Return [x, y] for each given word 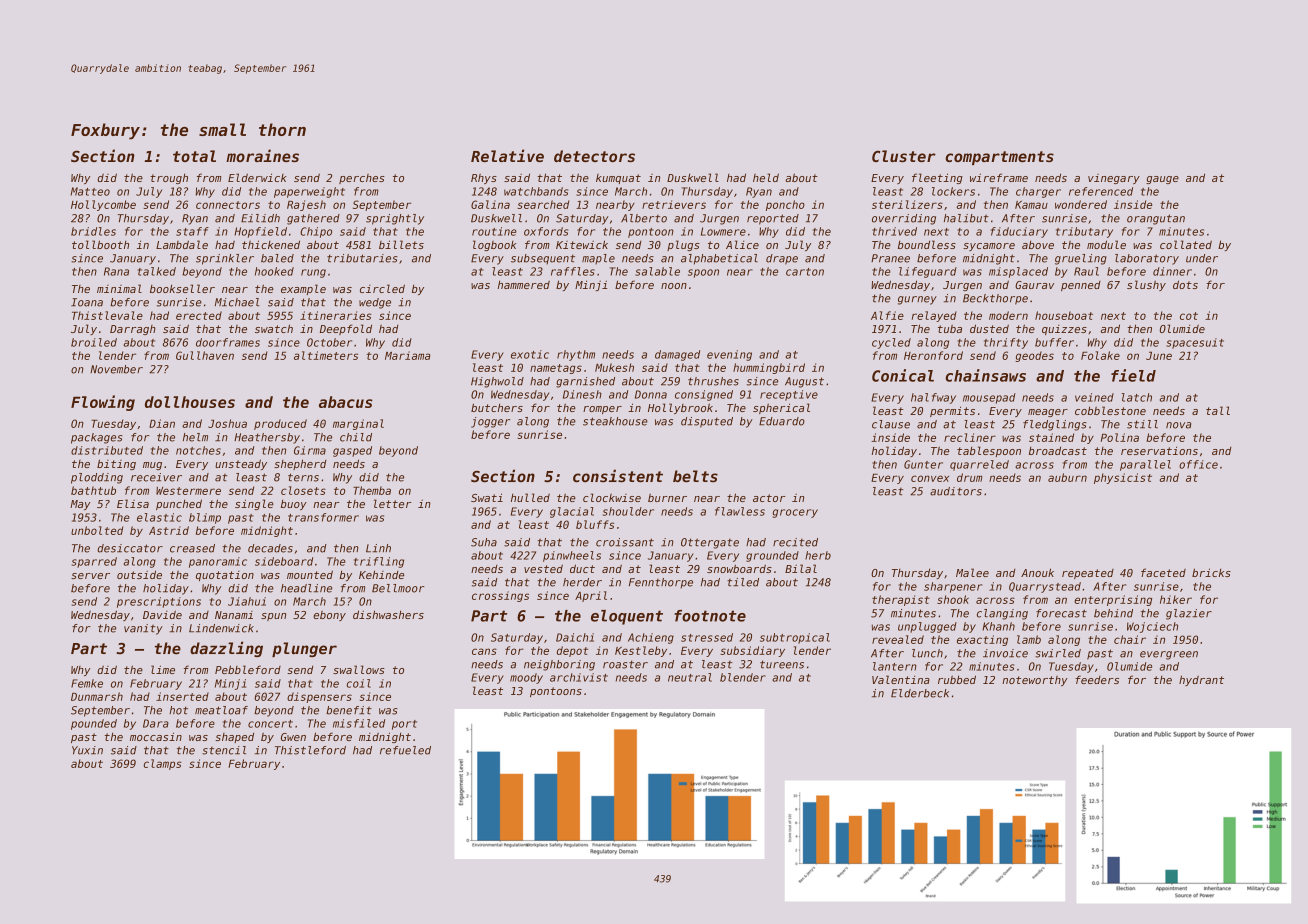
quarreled [979, 465]
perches [362, 179]
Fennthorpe [661, 583]
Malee [972, 572]
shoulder [628, 511]
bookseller [182, 288]
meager [1048, 413]
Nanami [234, 615]
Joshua [227, 423]
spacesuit [1195, 343]
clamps [162, 764]
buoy [294, 505]
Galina [490, 204]
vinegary [1114, 179]
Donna [651, 394]
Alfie [887, 315]
